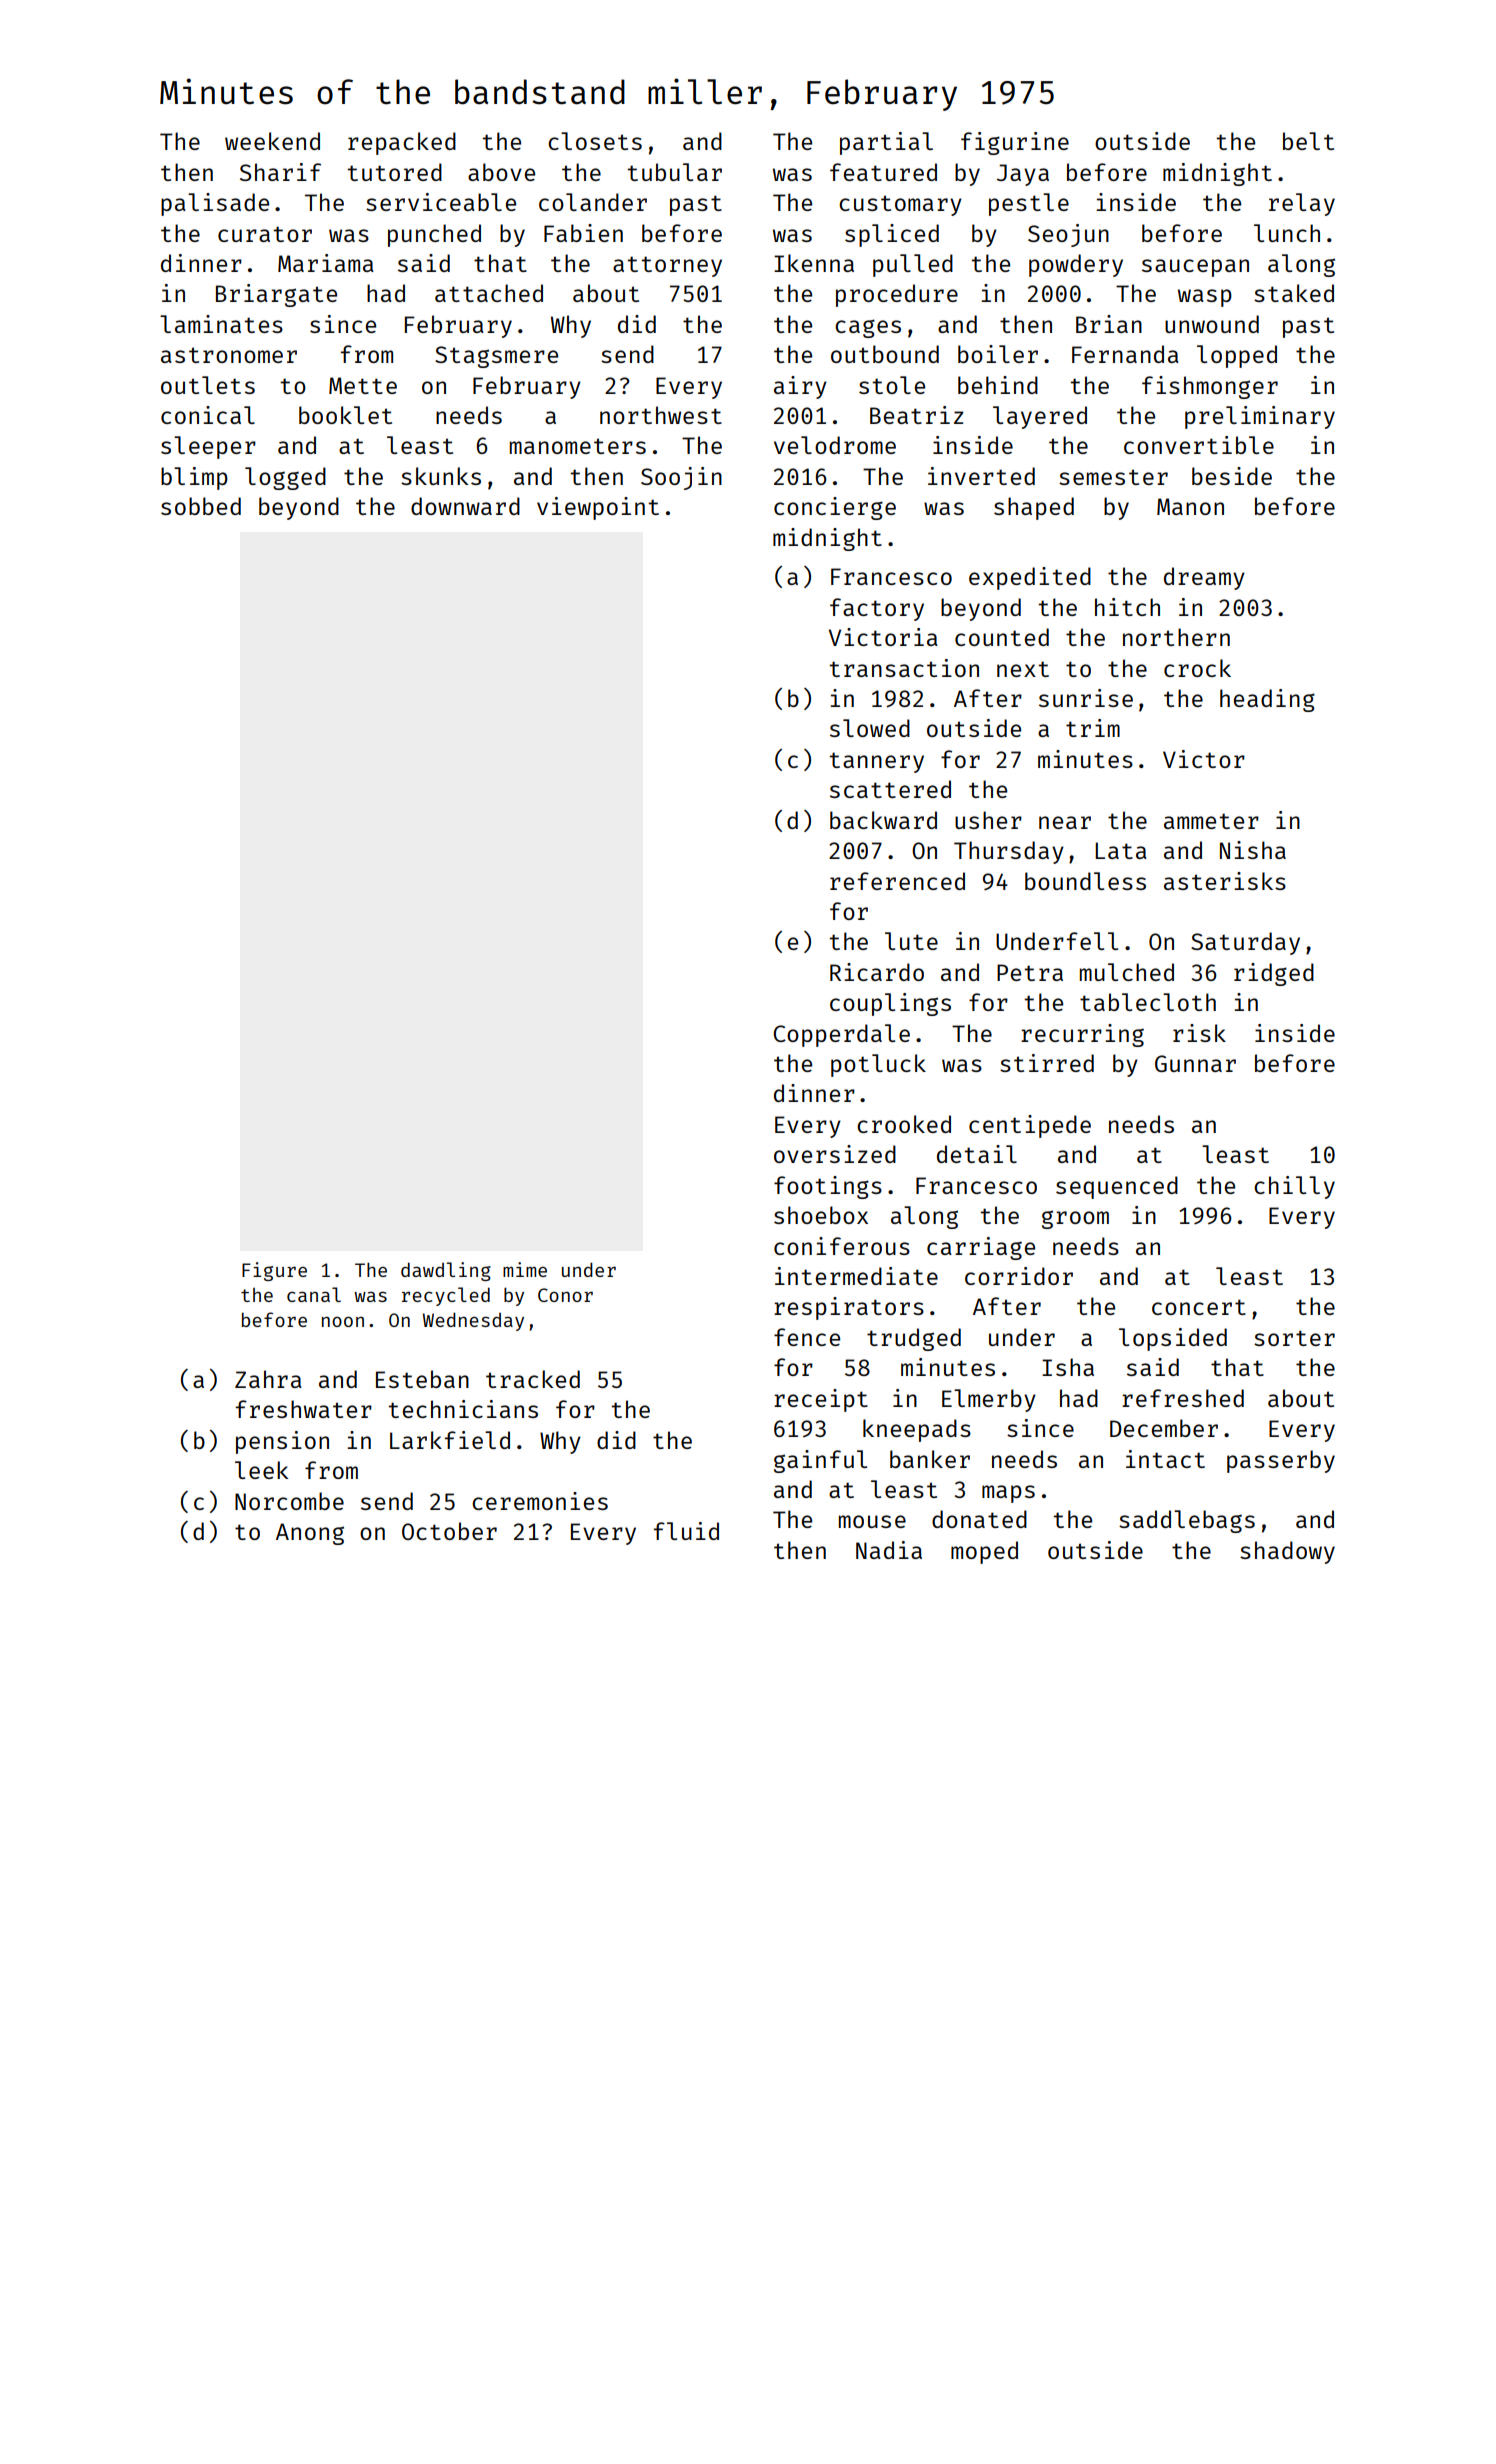 Image resolution: width=1496 pixels, height=2464 pixels. I want to click on Anong, so click(310, 1534).
